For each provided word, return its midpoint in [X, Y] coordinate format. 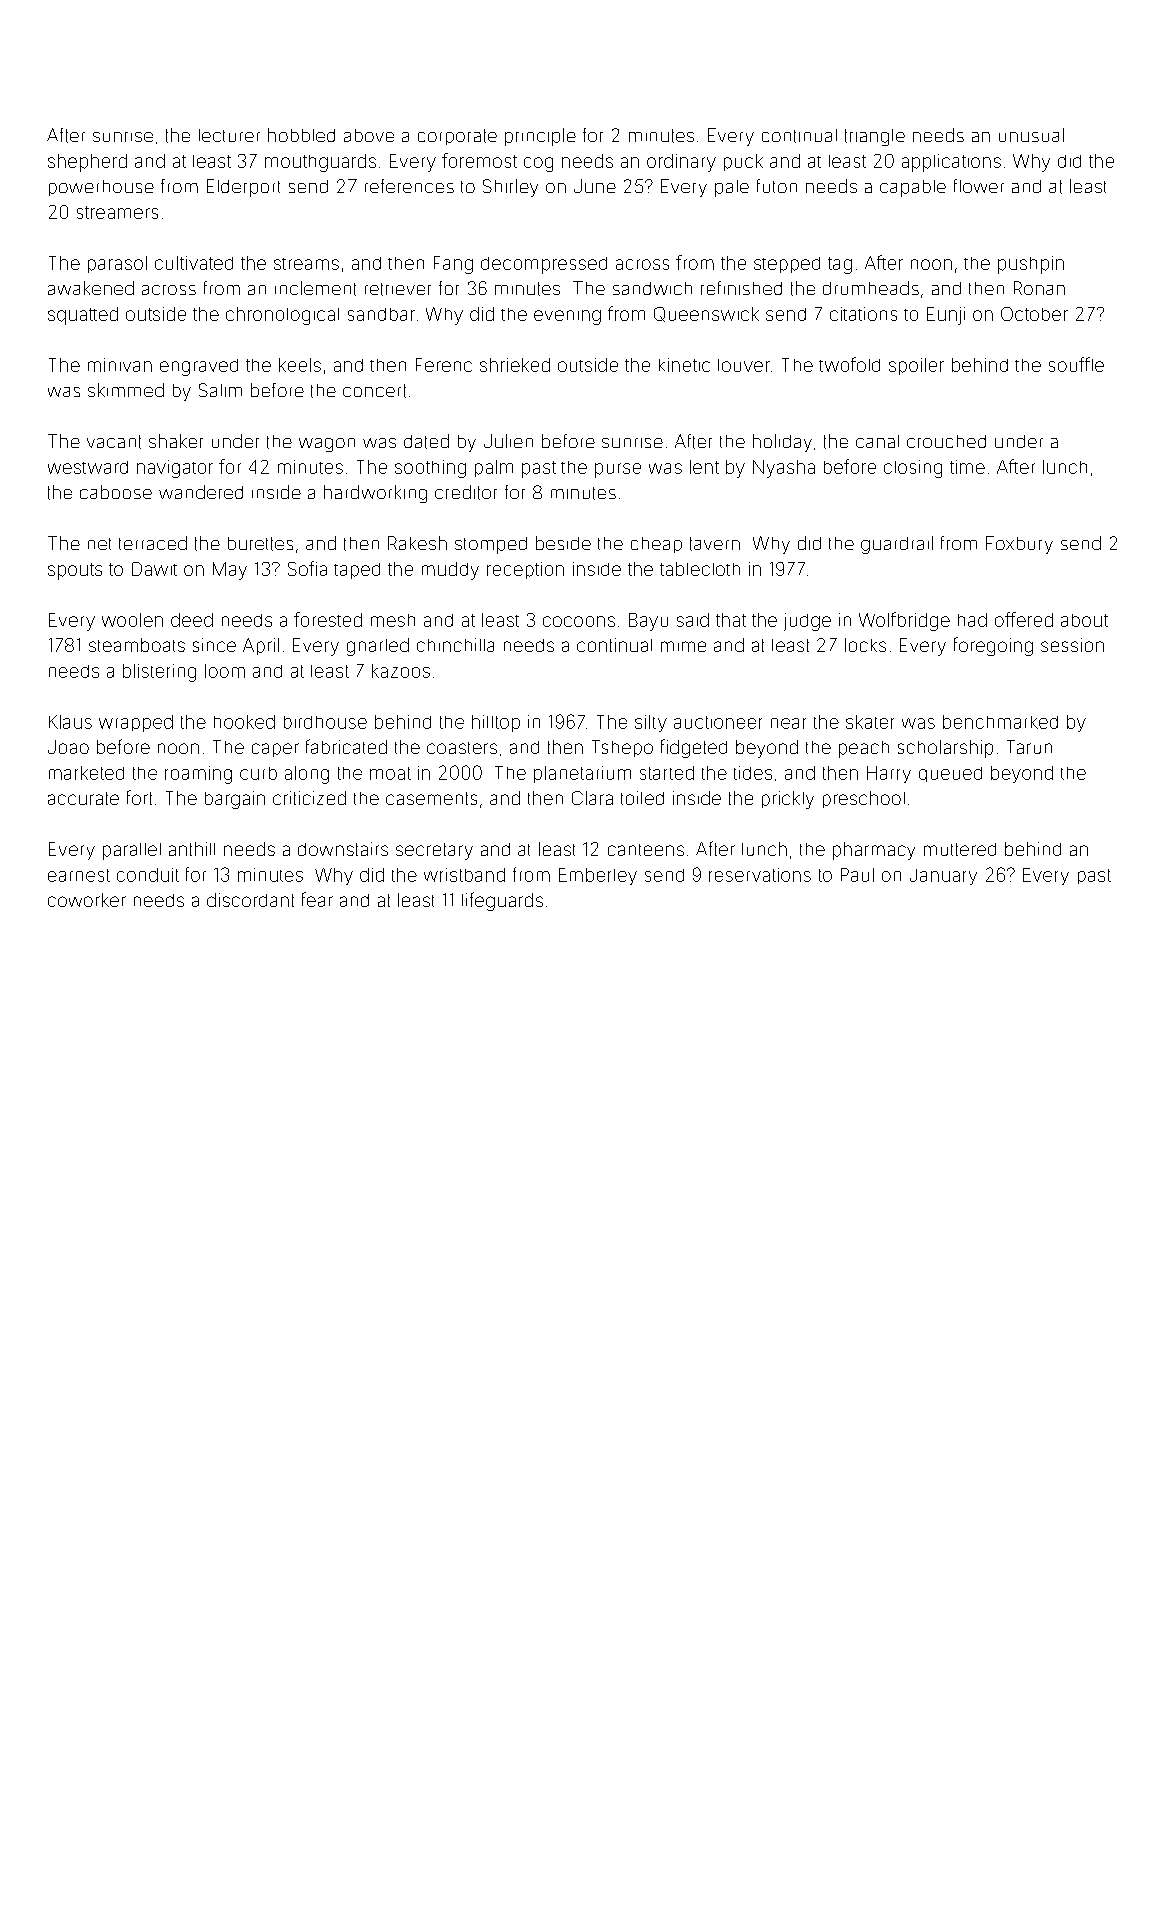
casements [431, 798]
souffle [1076, 364]
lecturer [229, 135]
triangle [875, 137]
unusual [1031, 135]
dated [426, 441]
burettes [260, 544]
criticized [309, 798]
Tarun [1029, 747]
